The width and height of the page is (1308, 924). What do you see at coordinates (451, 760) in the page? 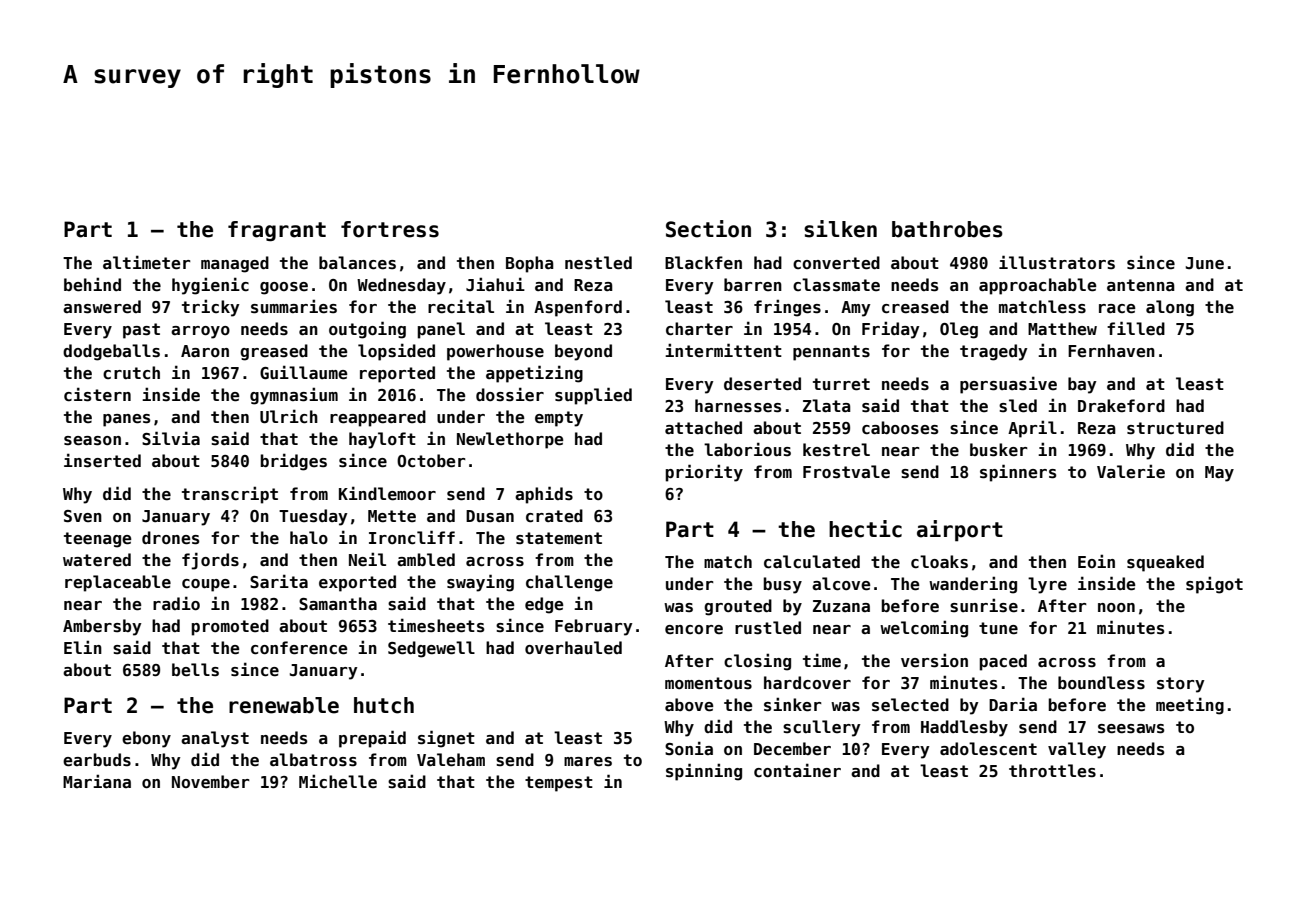
I see `Valeham` at bounding box center [451, 760].
